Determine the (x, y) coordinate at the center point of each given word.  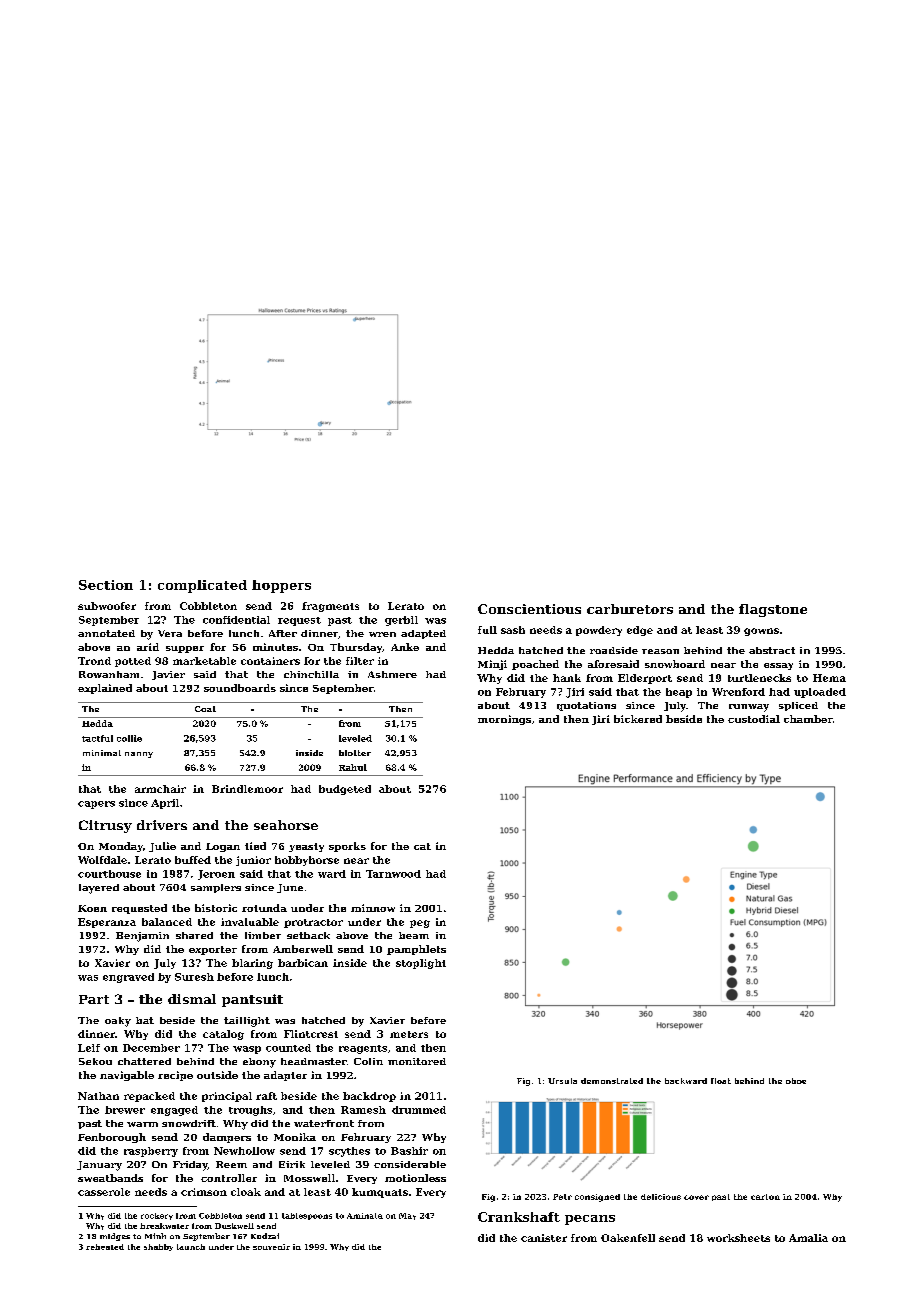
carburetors (630, 609)
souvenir (271, 1247)
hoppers (281, 586)
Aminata (365, 1216)
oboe (796, 1081)
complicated (202, 586)
